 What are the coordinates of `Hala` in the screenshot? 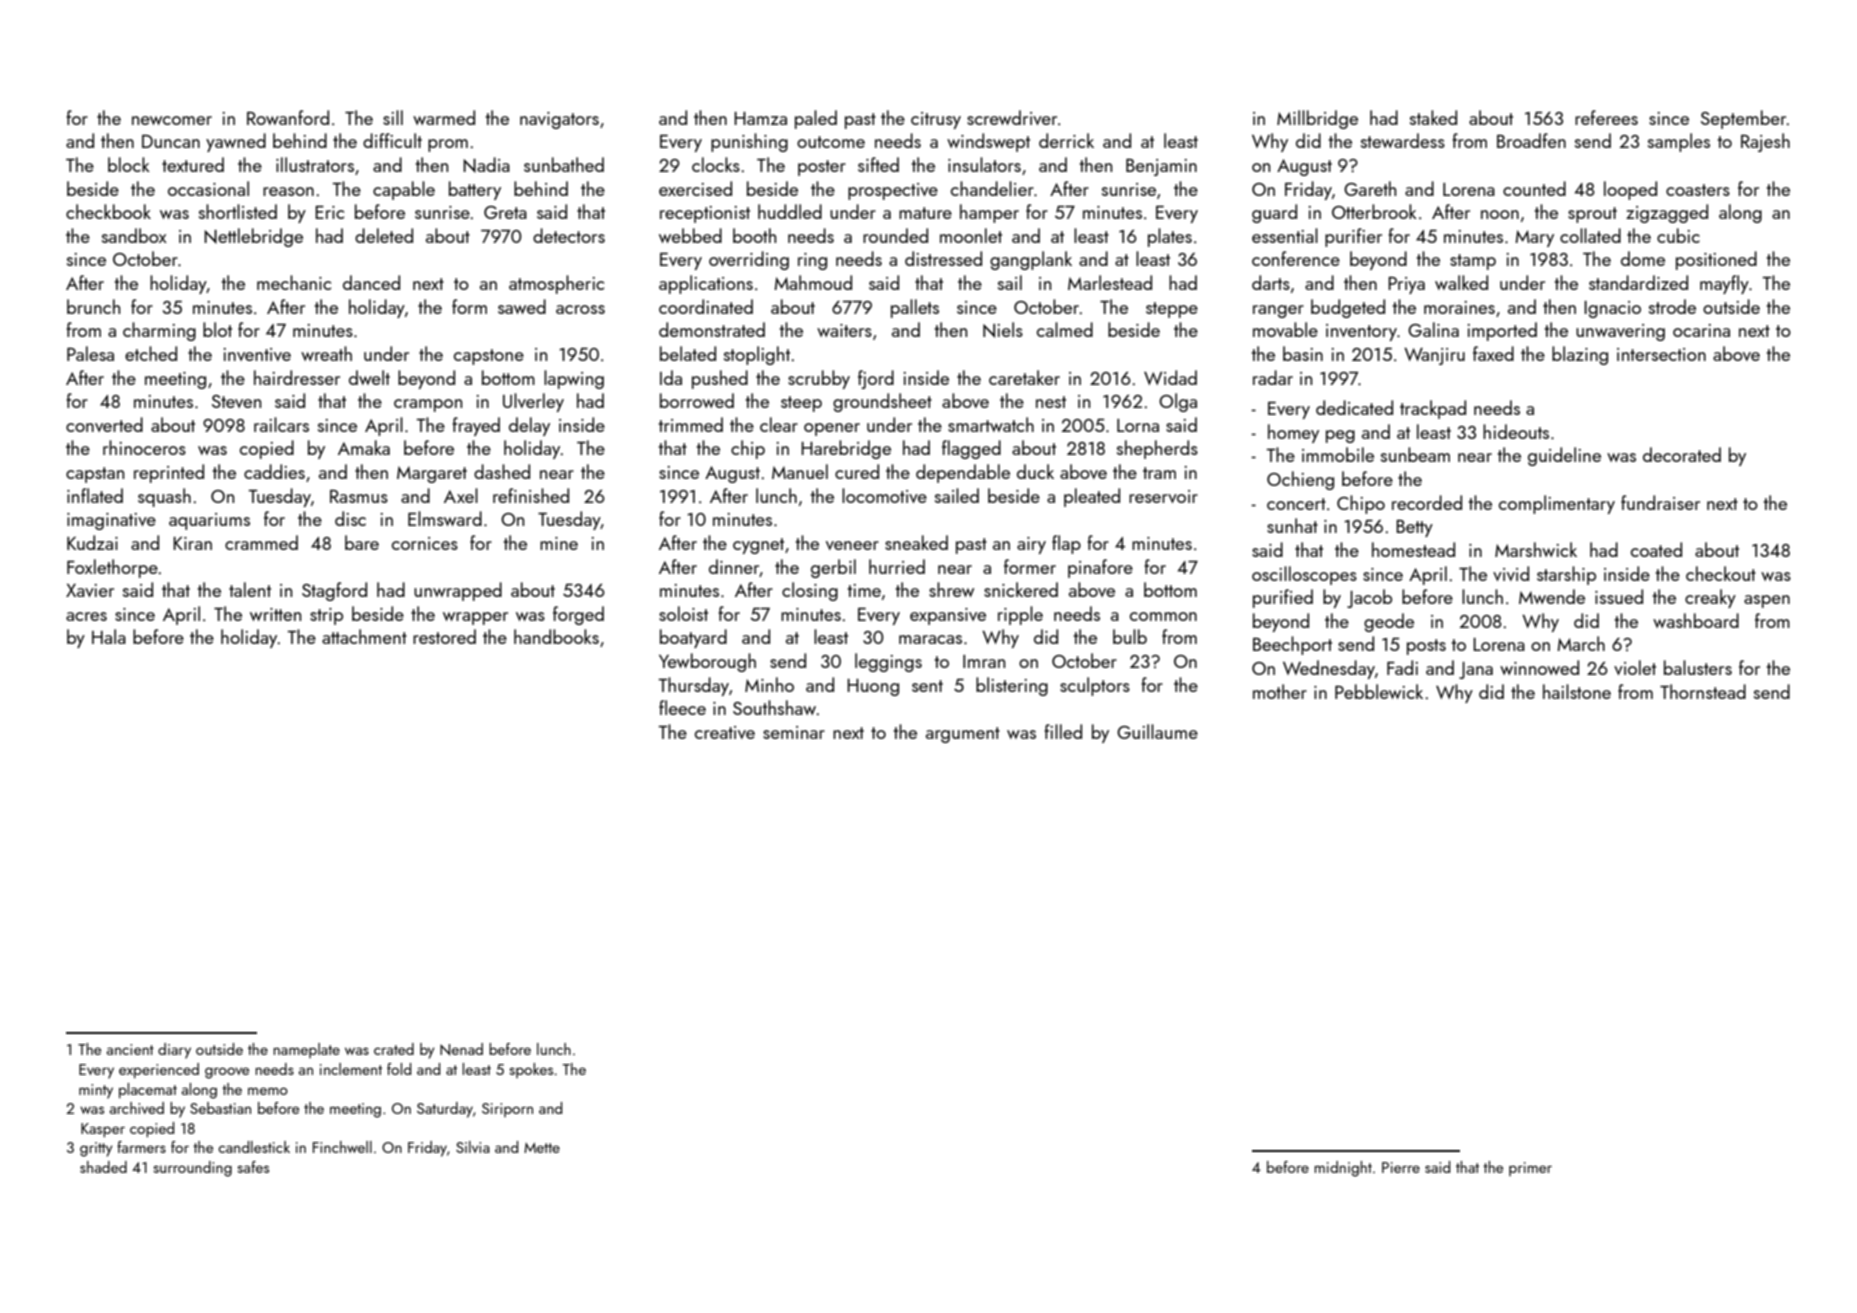 It's located at (109, 636).
